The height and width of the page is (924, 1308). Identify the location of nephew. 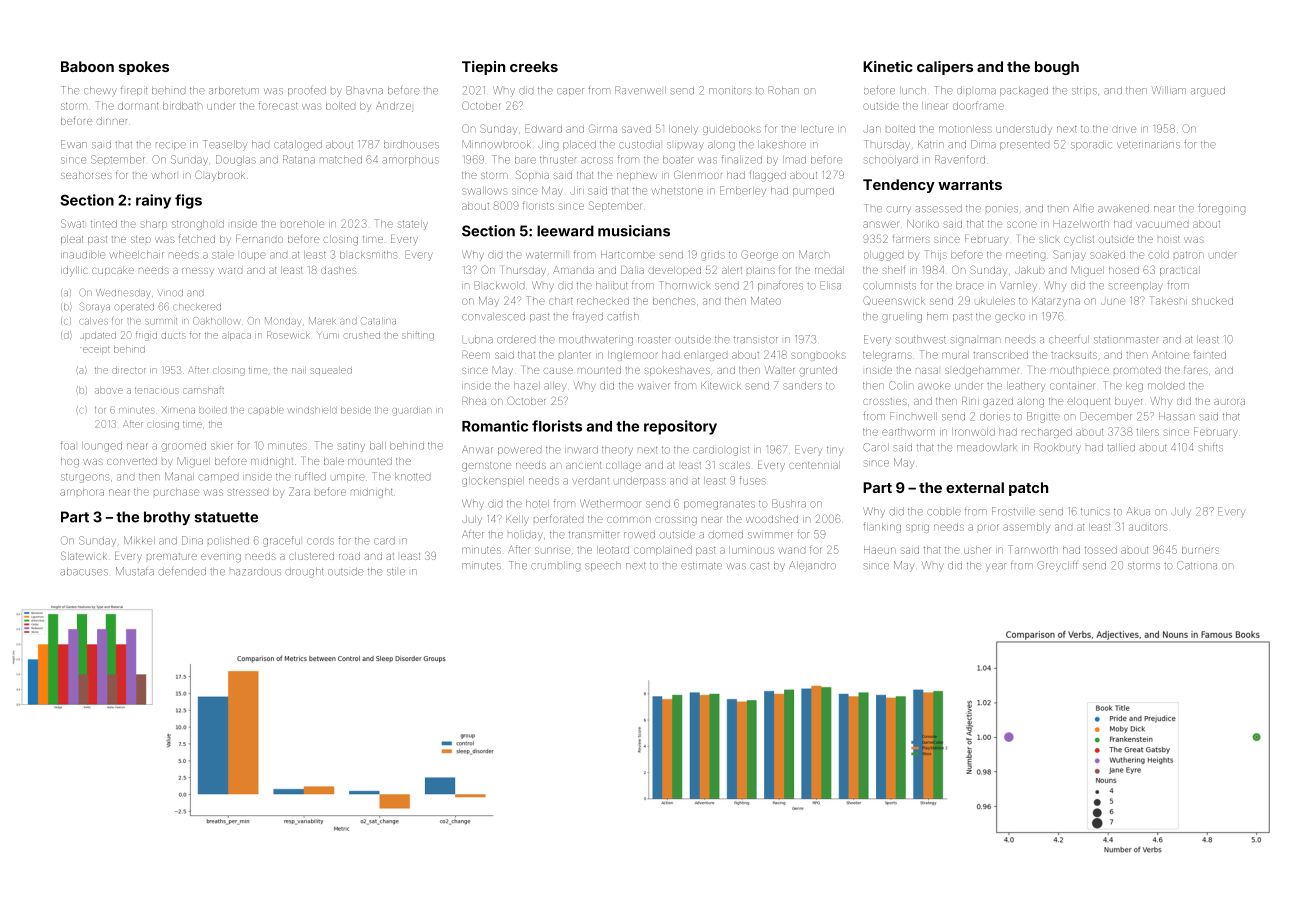
(637, 177).
